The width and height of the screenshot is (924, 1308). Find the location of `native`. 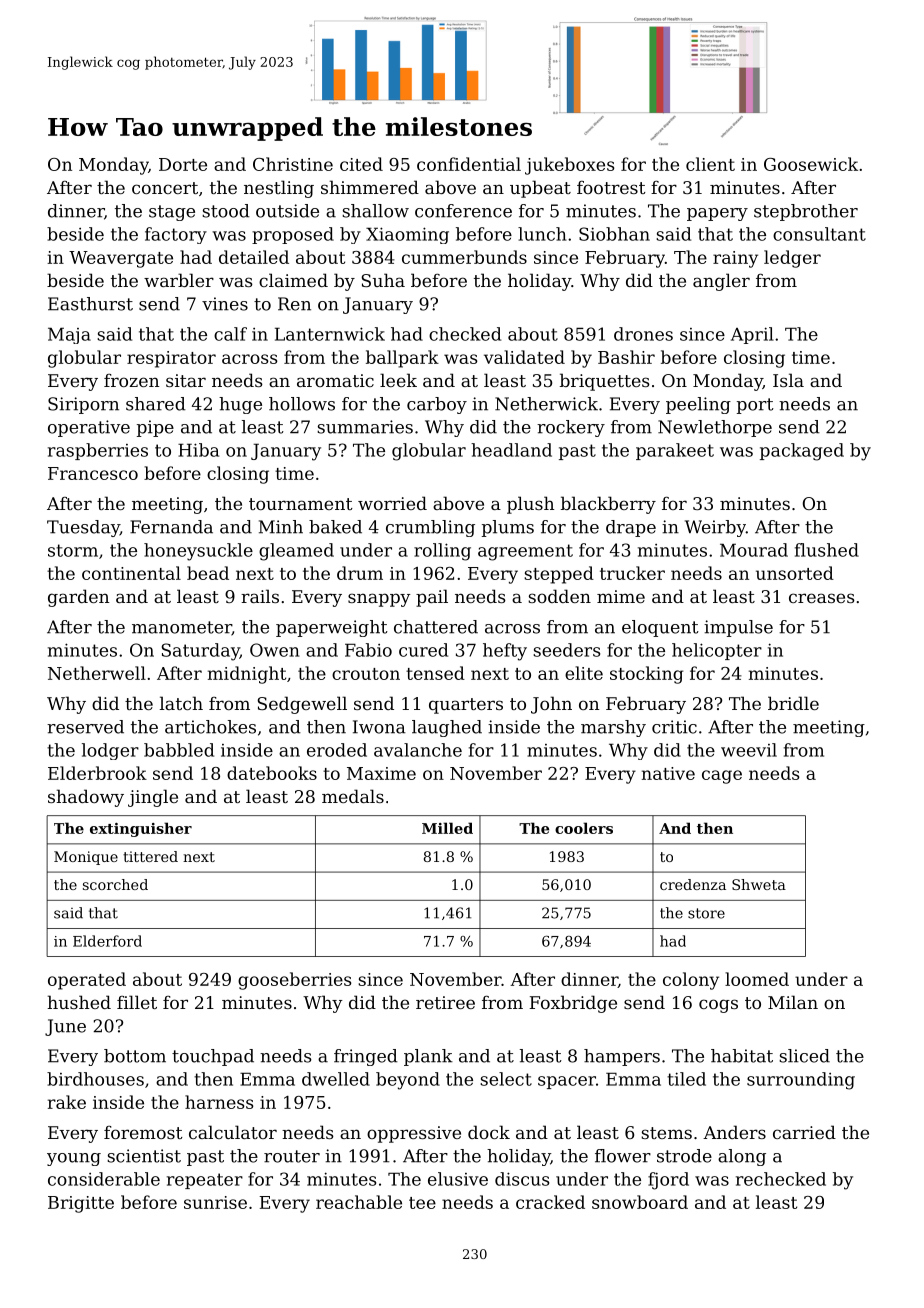

native is located at coordinates (668, 773).
